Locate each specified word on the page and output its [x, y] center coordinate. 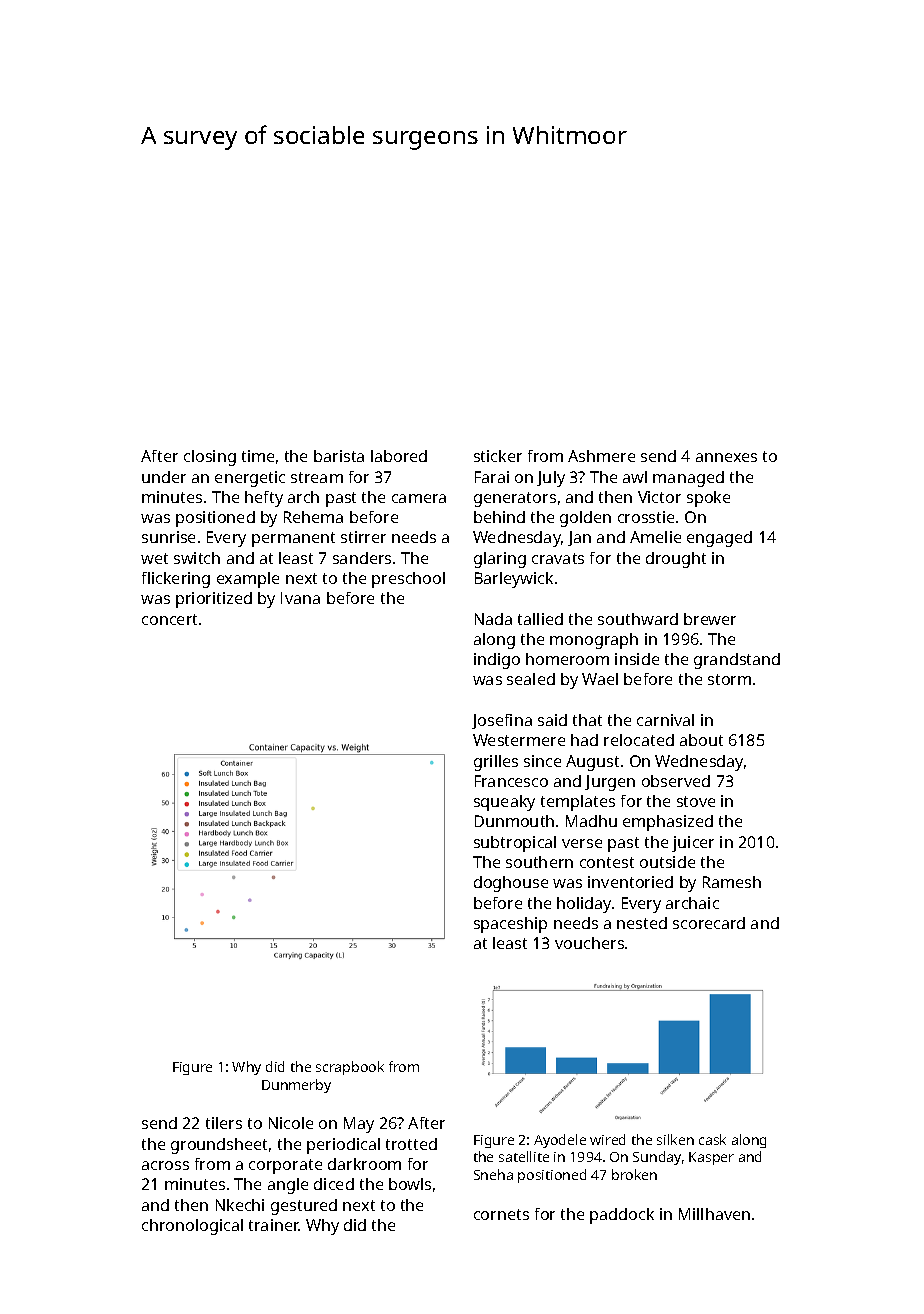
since [542, 761]
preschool [408, 580]
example [248, 580]
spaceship [510, 925]
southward [638, 619]
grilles [496, 763]
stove [696, 801]
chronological [192, 1227]
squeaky [504, 803]
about [701, 740]
